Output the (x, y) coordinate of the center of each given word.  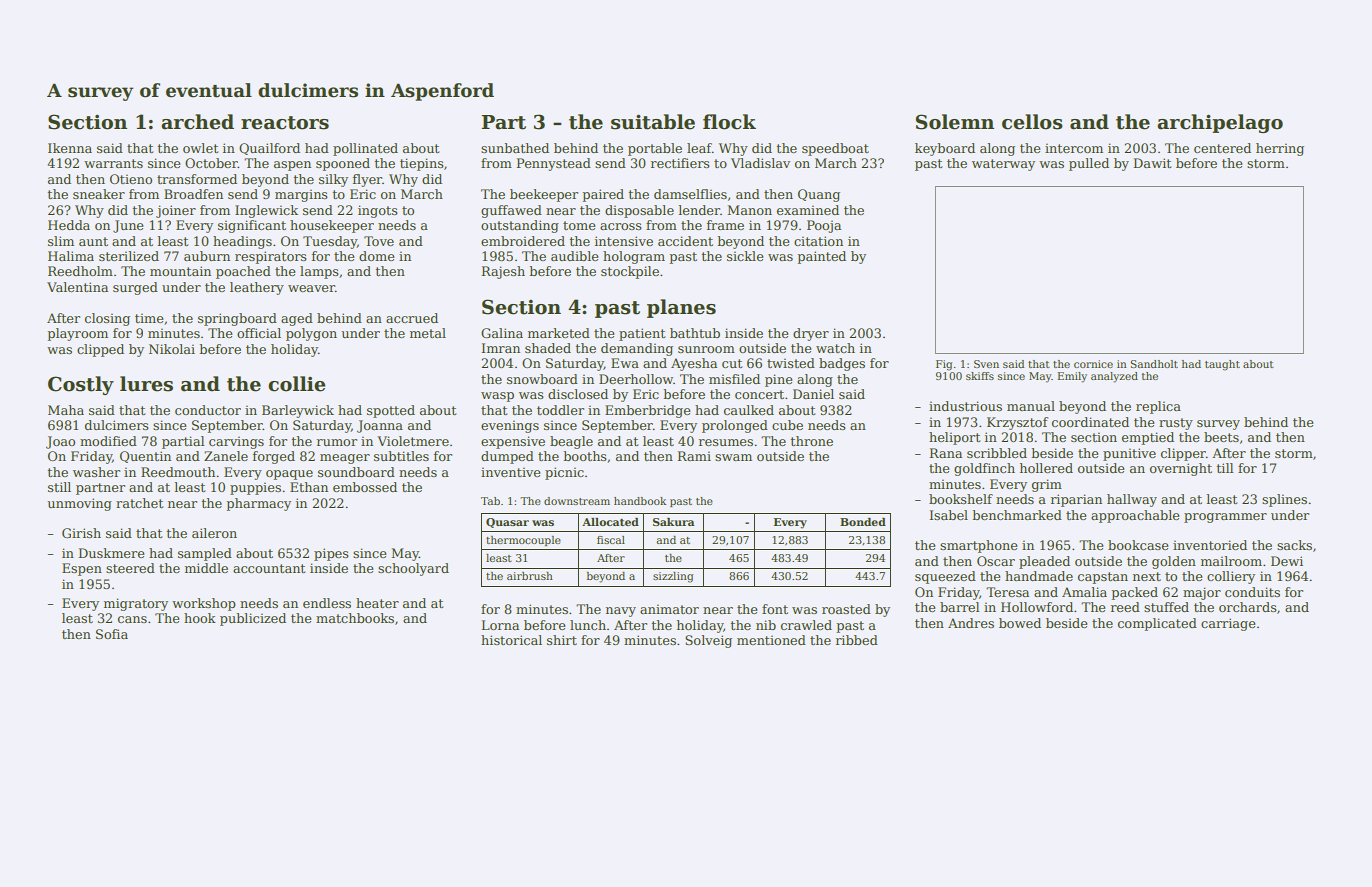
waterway (1003, 165)
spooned (343, 164)
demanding (637, 349)
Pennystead (554, 164)
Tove (379, 241)
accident (685, 241)
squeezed (945, 577)
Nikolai (172, 349)
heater (377, 603)
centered (1222, 148)
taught (1222, 365)
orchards (1248, 607)
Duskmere (111, 553)
